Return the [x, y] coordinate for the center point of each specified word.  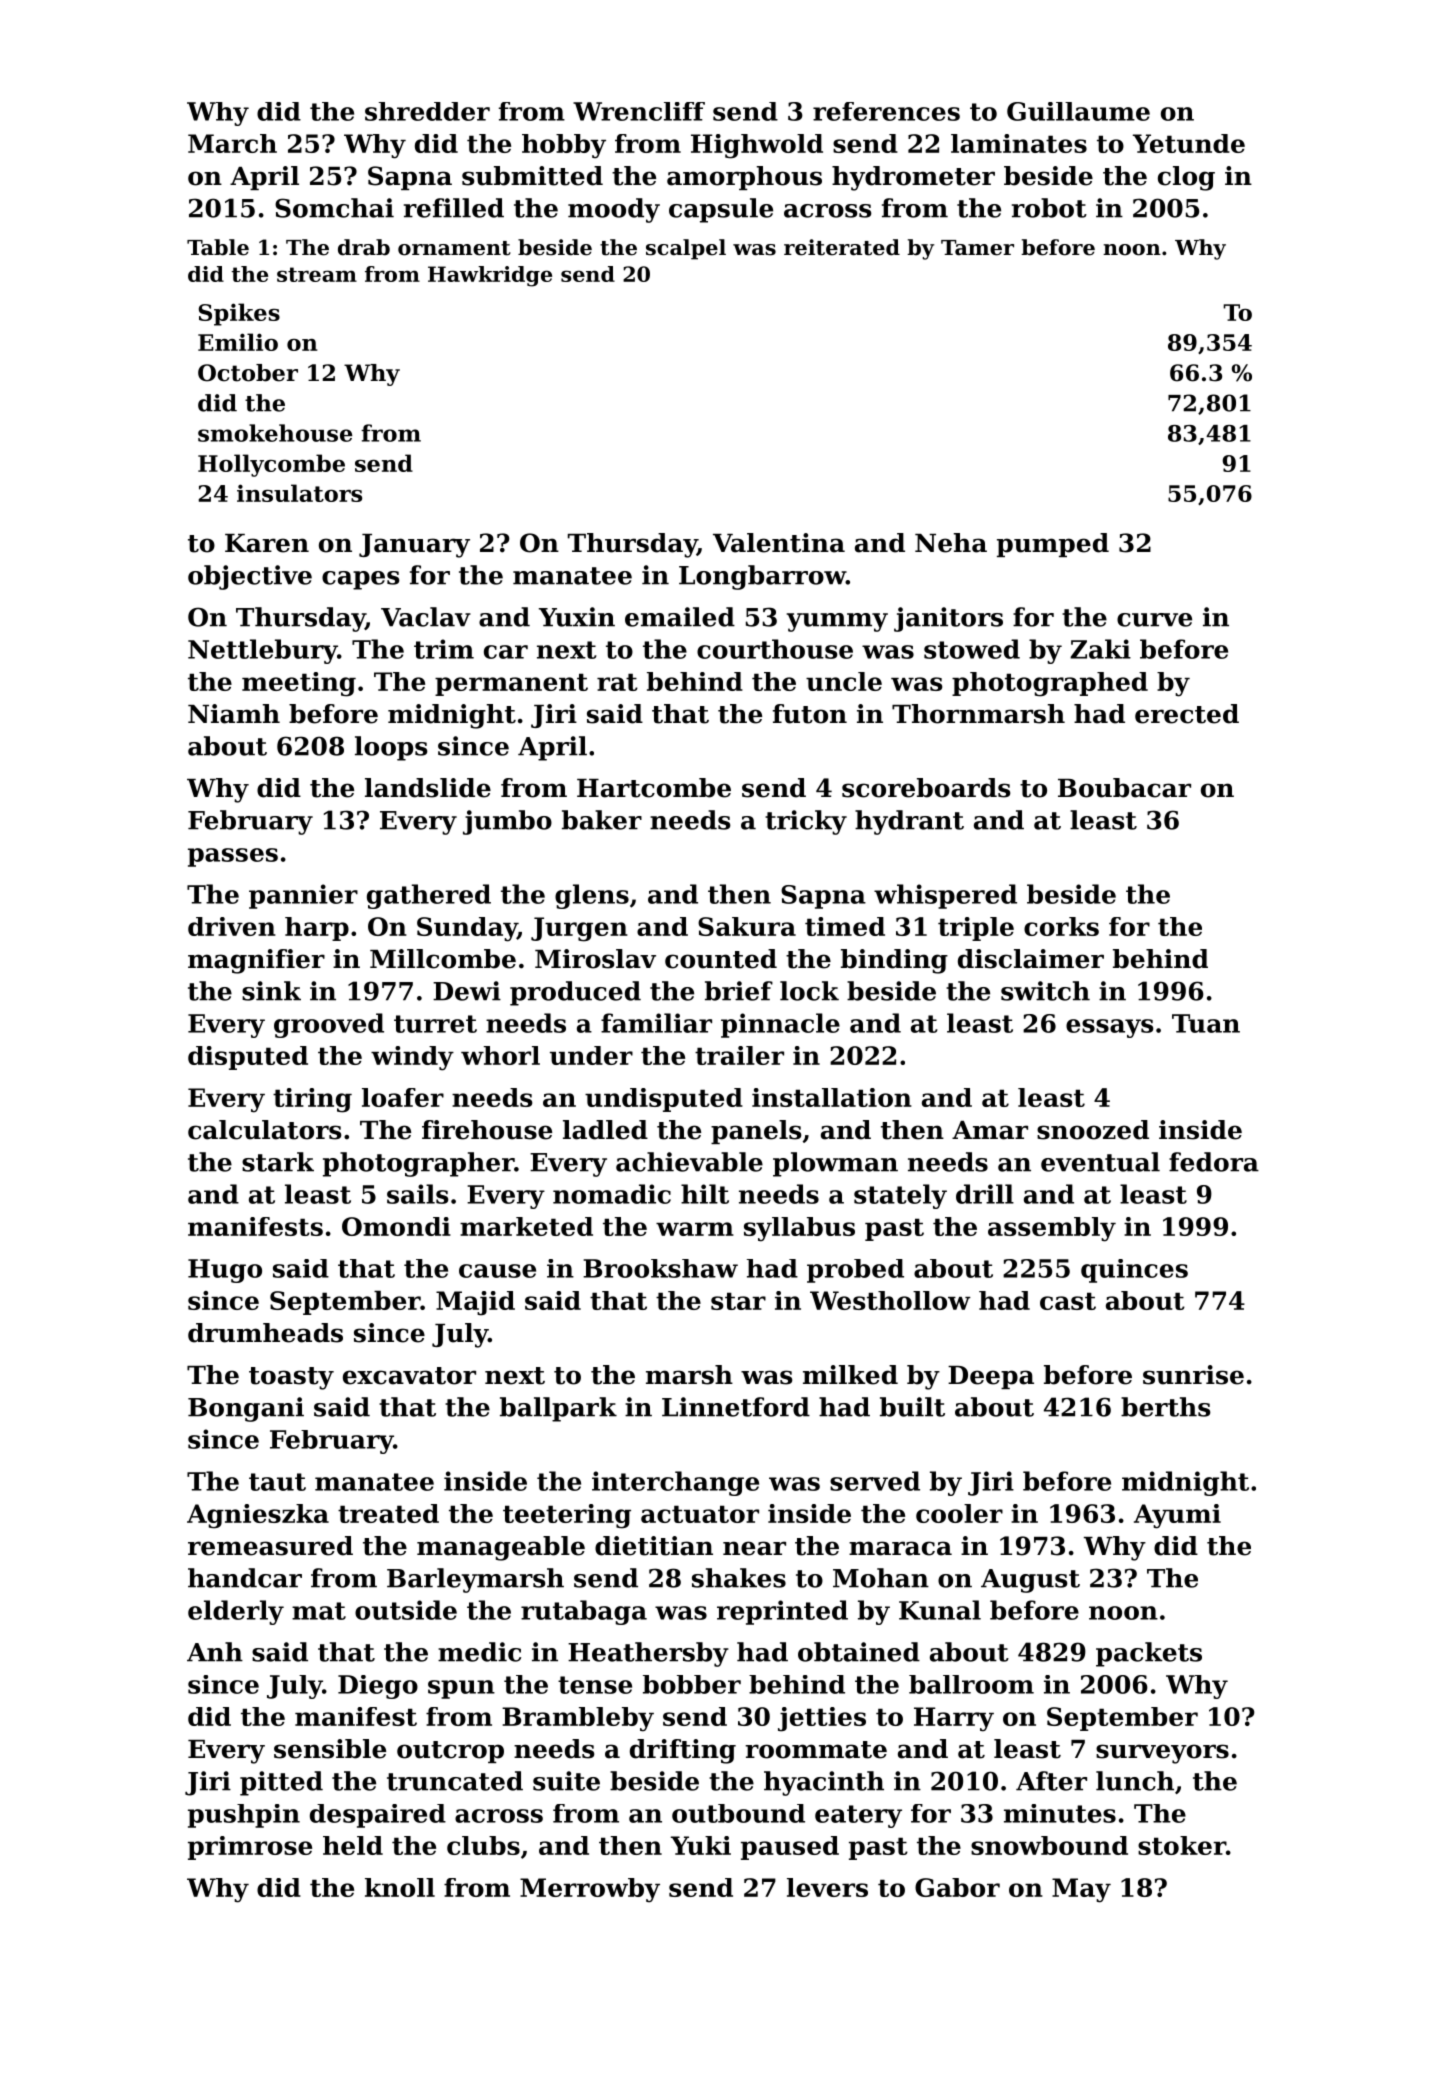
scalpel [686, 249]
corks [1061, 926]
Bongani [246, 1409]
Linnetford [736, 1407]
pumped [1053, 545]
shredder [427, 111]
